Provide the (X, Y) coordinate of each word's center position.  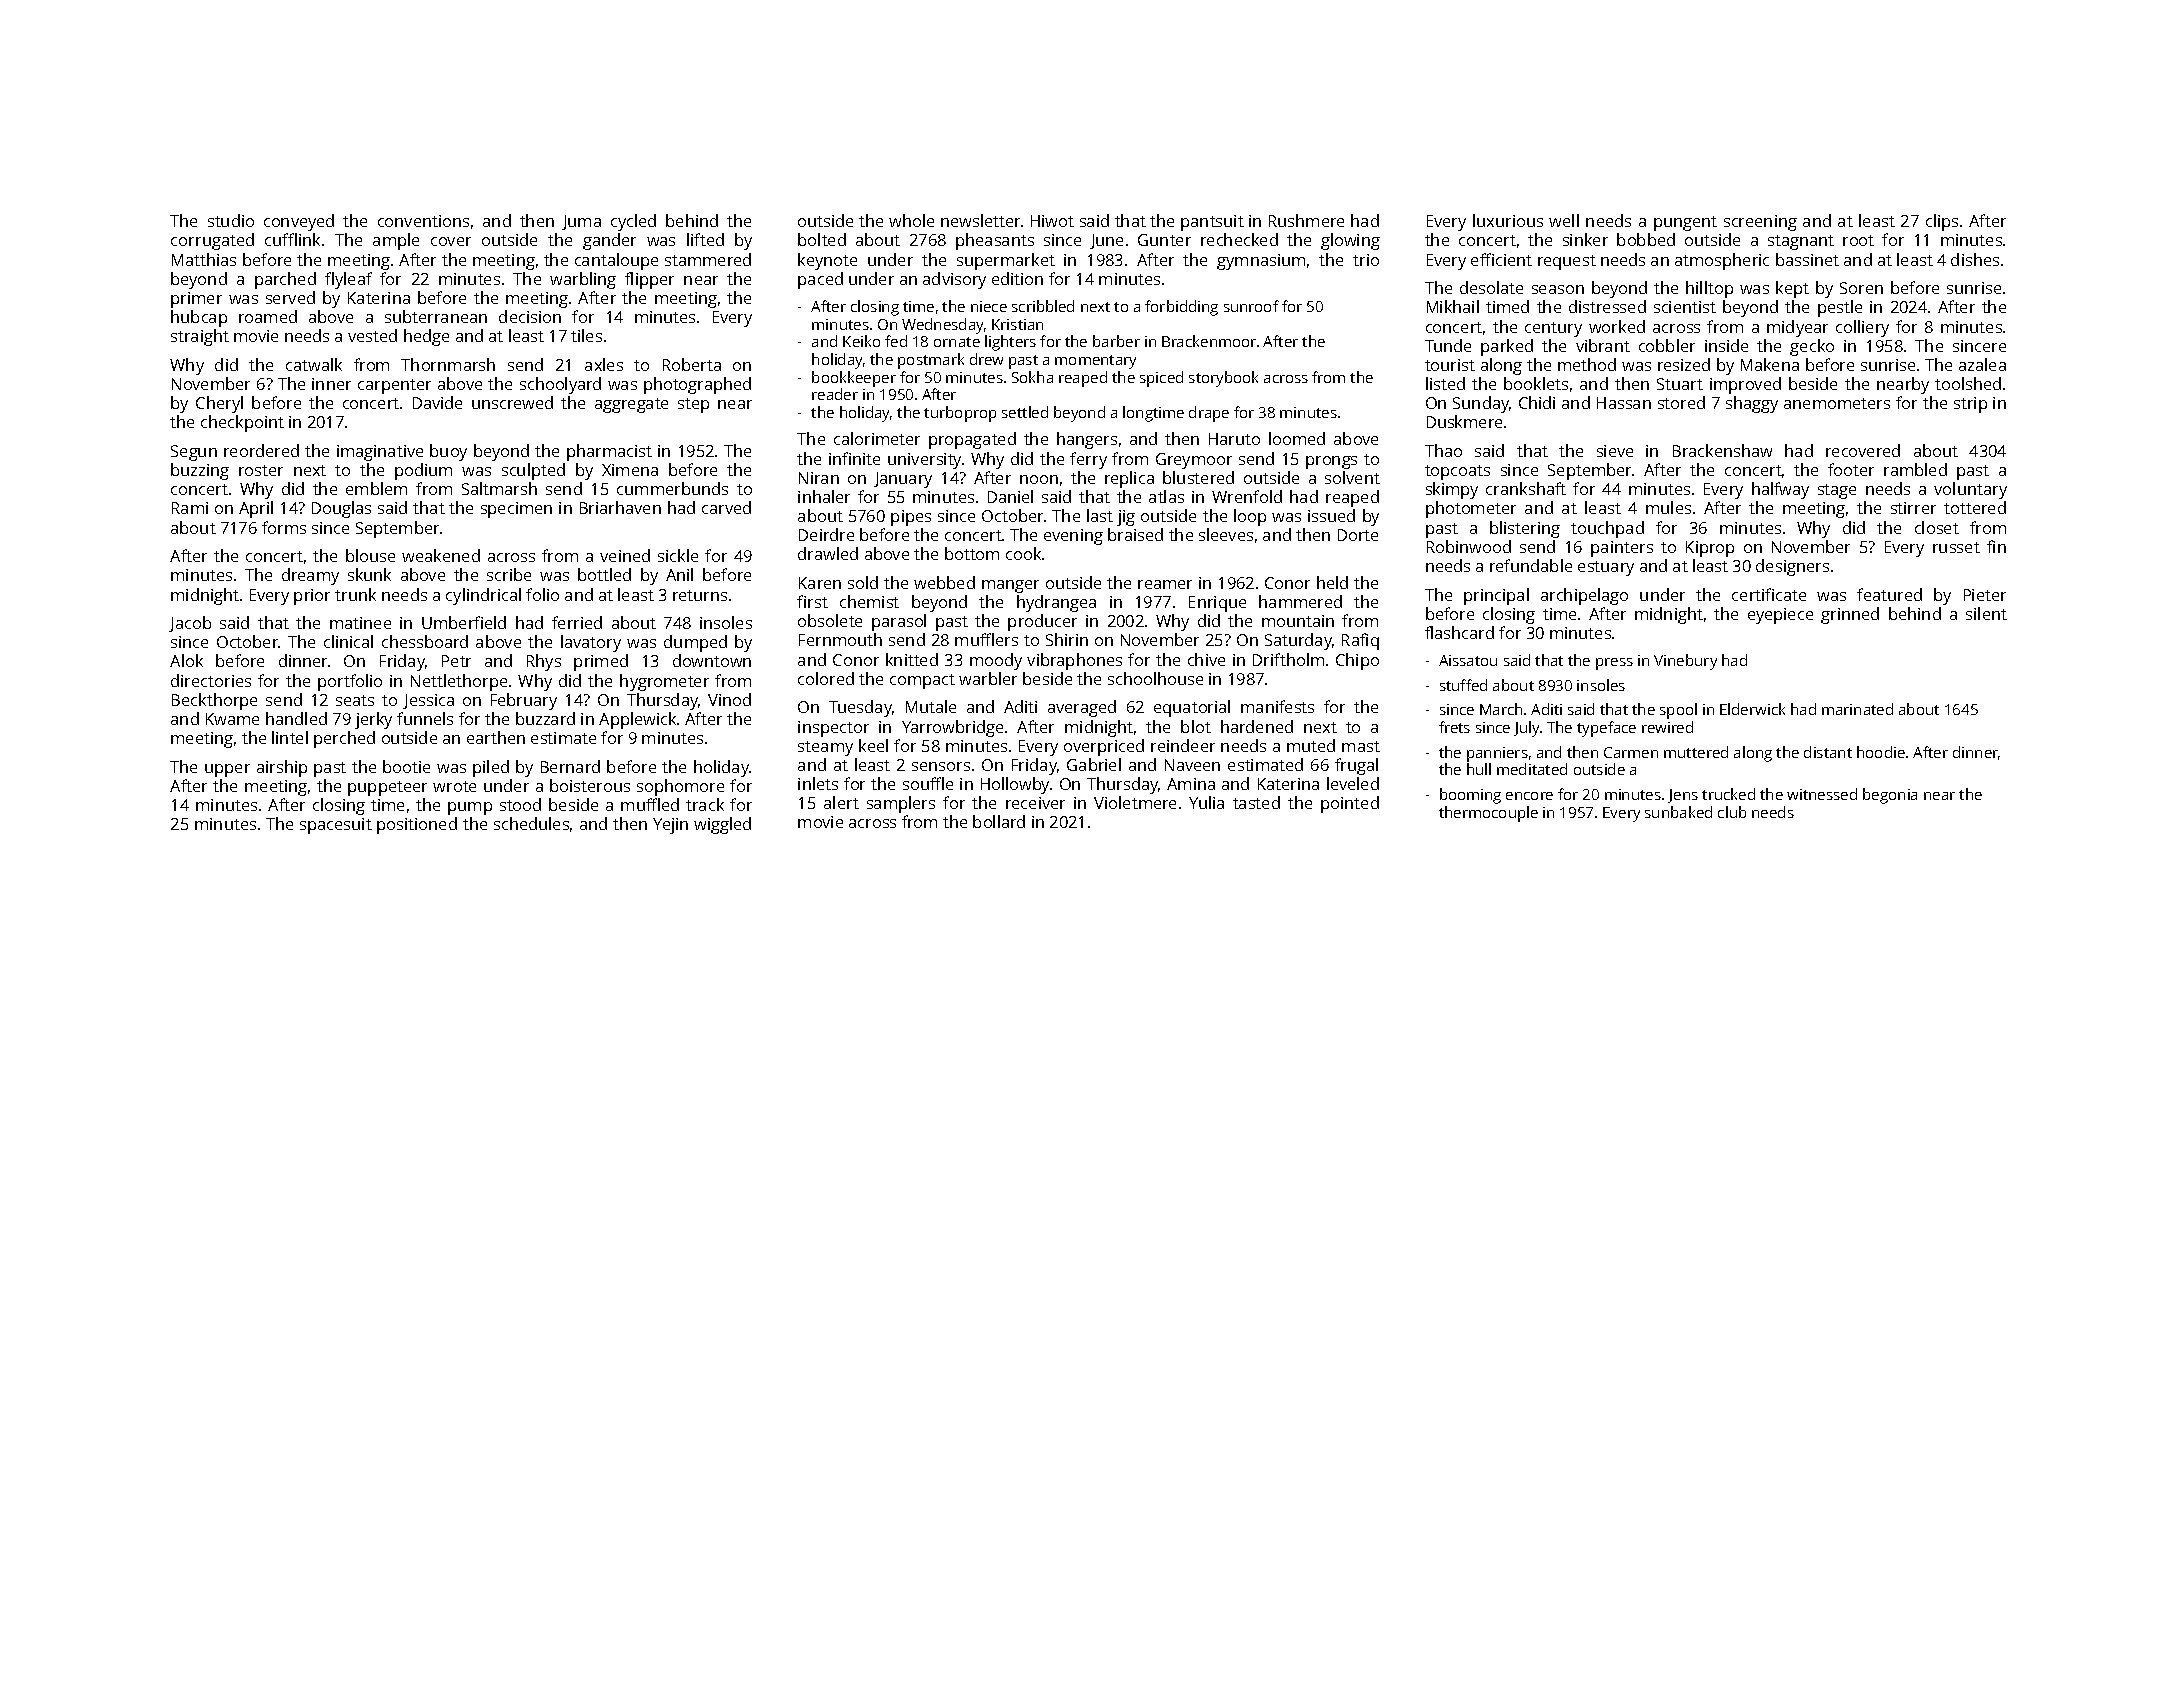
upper (227, 770)
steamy (825, 748)
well (1564, 220)
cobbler (1667, 345)
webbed (944, 582)
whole (911, 220)
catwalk (314, 364)
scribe (509, 574)
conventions (423, 221)
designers (1792, 567)
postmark (931, 361)
